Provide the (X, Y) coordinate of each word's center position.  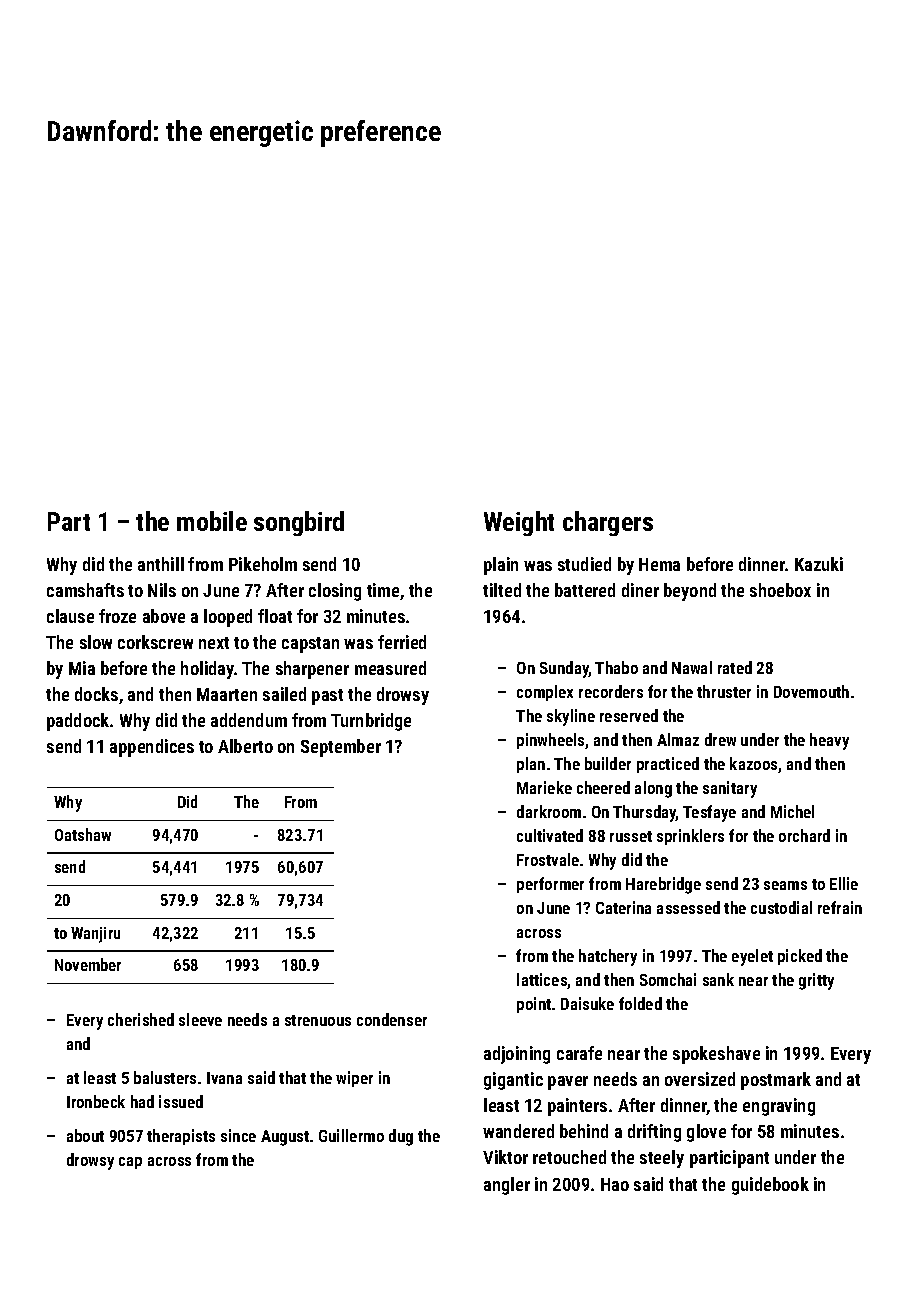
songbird (299, 523)
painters (577, 1107)
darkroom (549, 811)
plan (531, 765)
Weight (519, 523)
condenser (392, 1019)
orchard (804, 835)
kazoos (753, 763)
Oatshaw (83, 834)
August (285, 1138)
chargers (608, 523)
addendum (249, 720)
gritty (816, 981)
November (88, 964)
